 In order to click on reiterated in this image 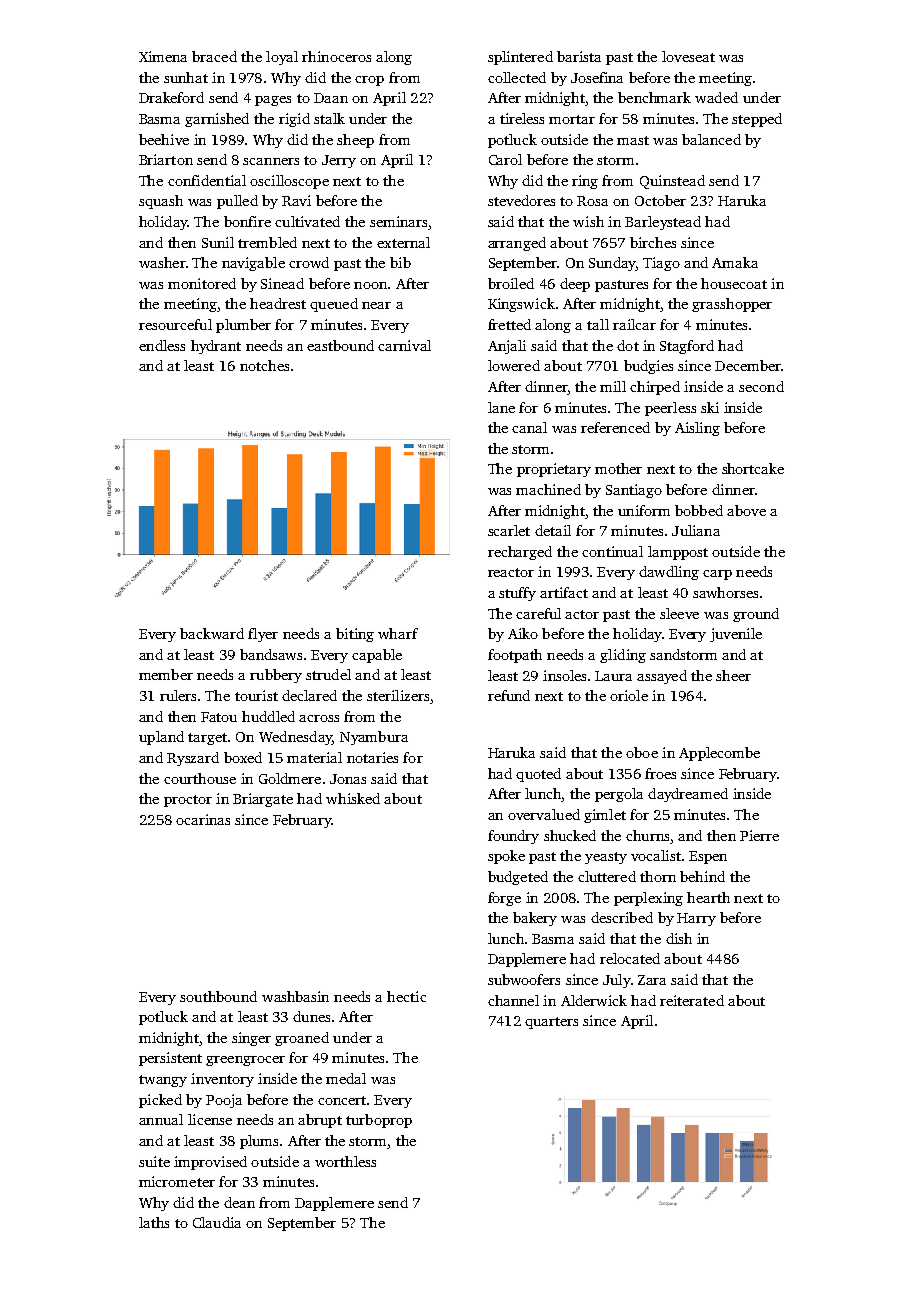, I will do `click(692, 1000)`.
